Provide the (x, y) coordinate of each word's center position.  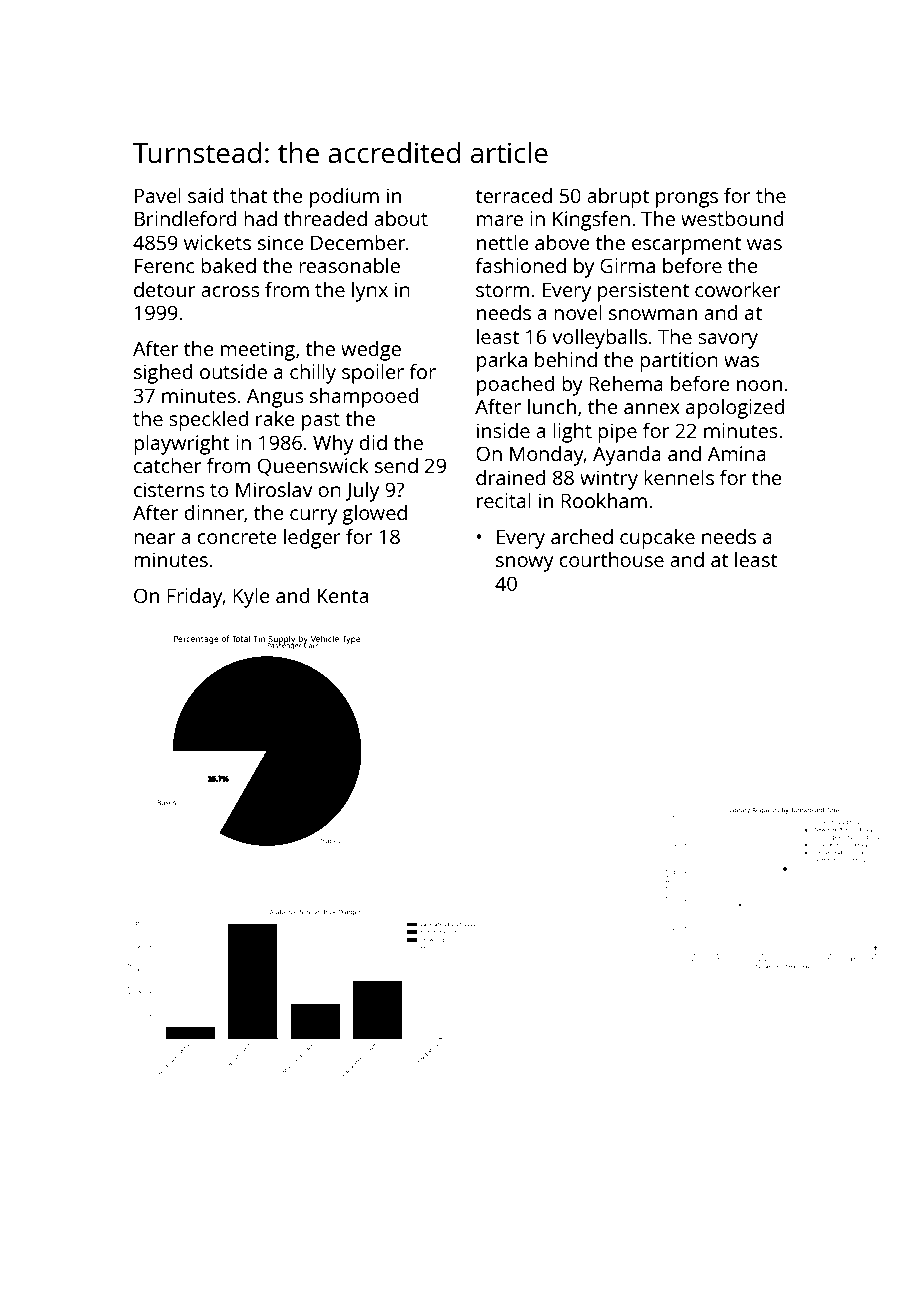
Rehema (626, 383)
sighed (163, 373)
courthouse (611, 559)
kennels (679, 477)
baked (228, 265)
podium (344, 198)
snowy (525, 564)
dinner (214, 512)
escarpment (686, 246)
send (396, 465)
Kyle (251, 597)
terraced (513, 195)
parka (502, 361)
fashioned (520, 265)
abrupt (618, 197)
